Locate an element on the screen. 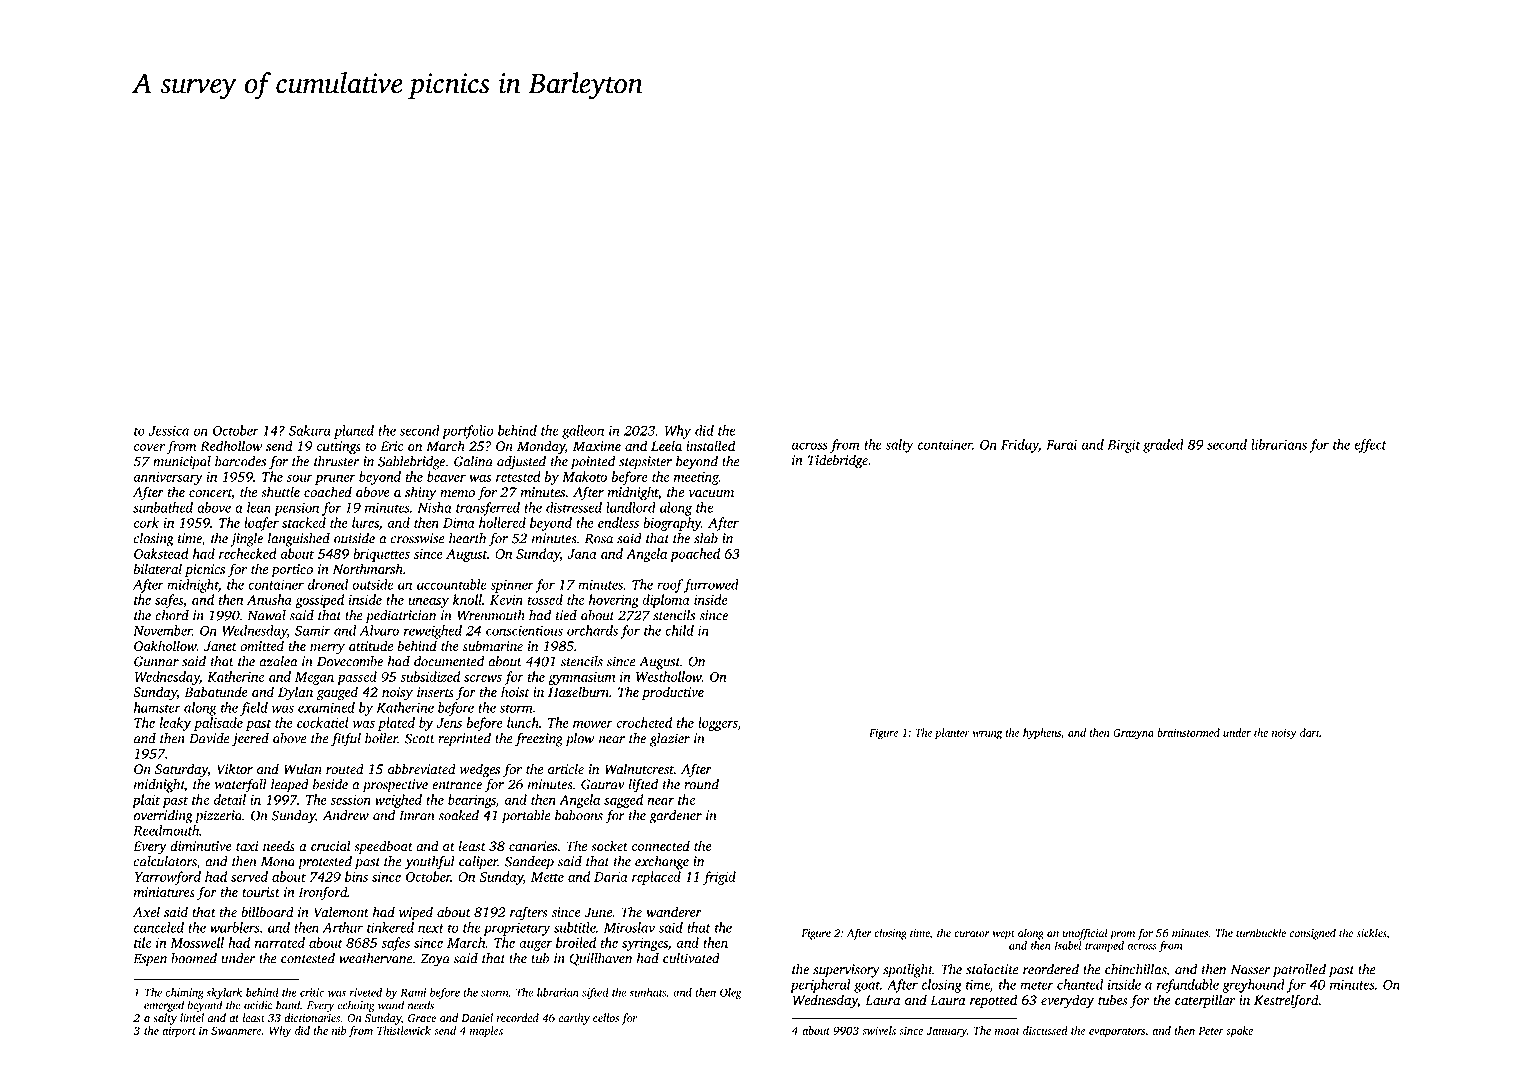 This screenshot has width=1534, height=1084. Grazyna is located at coordinates (1133, 734).
